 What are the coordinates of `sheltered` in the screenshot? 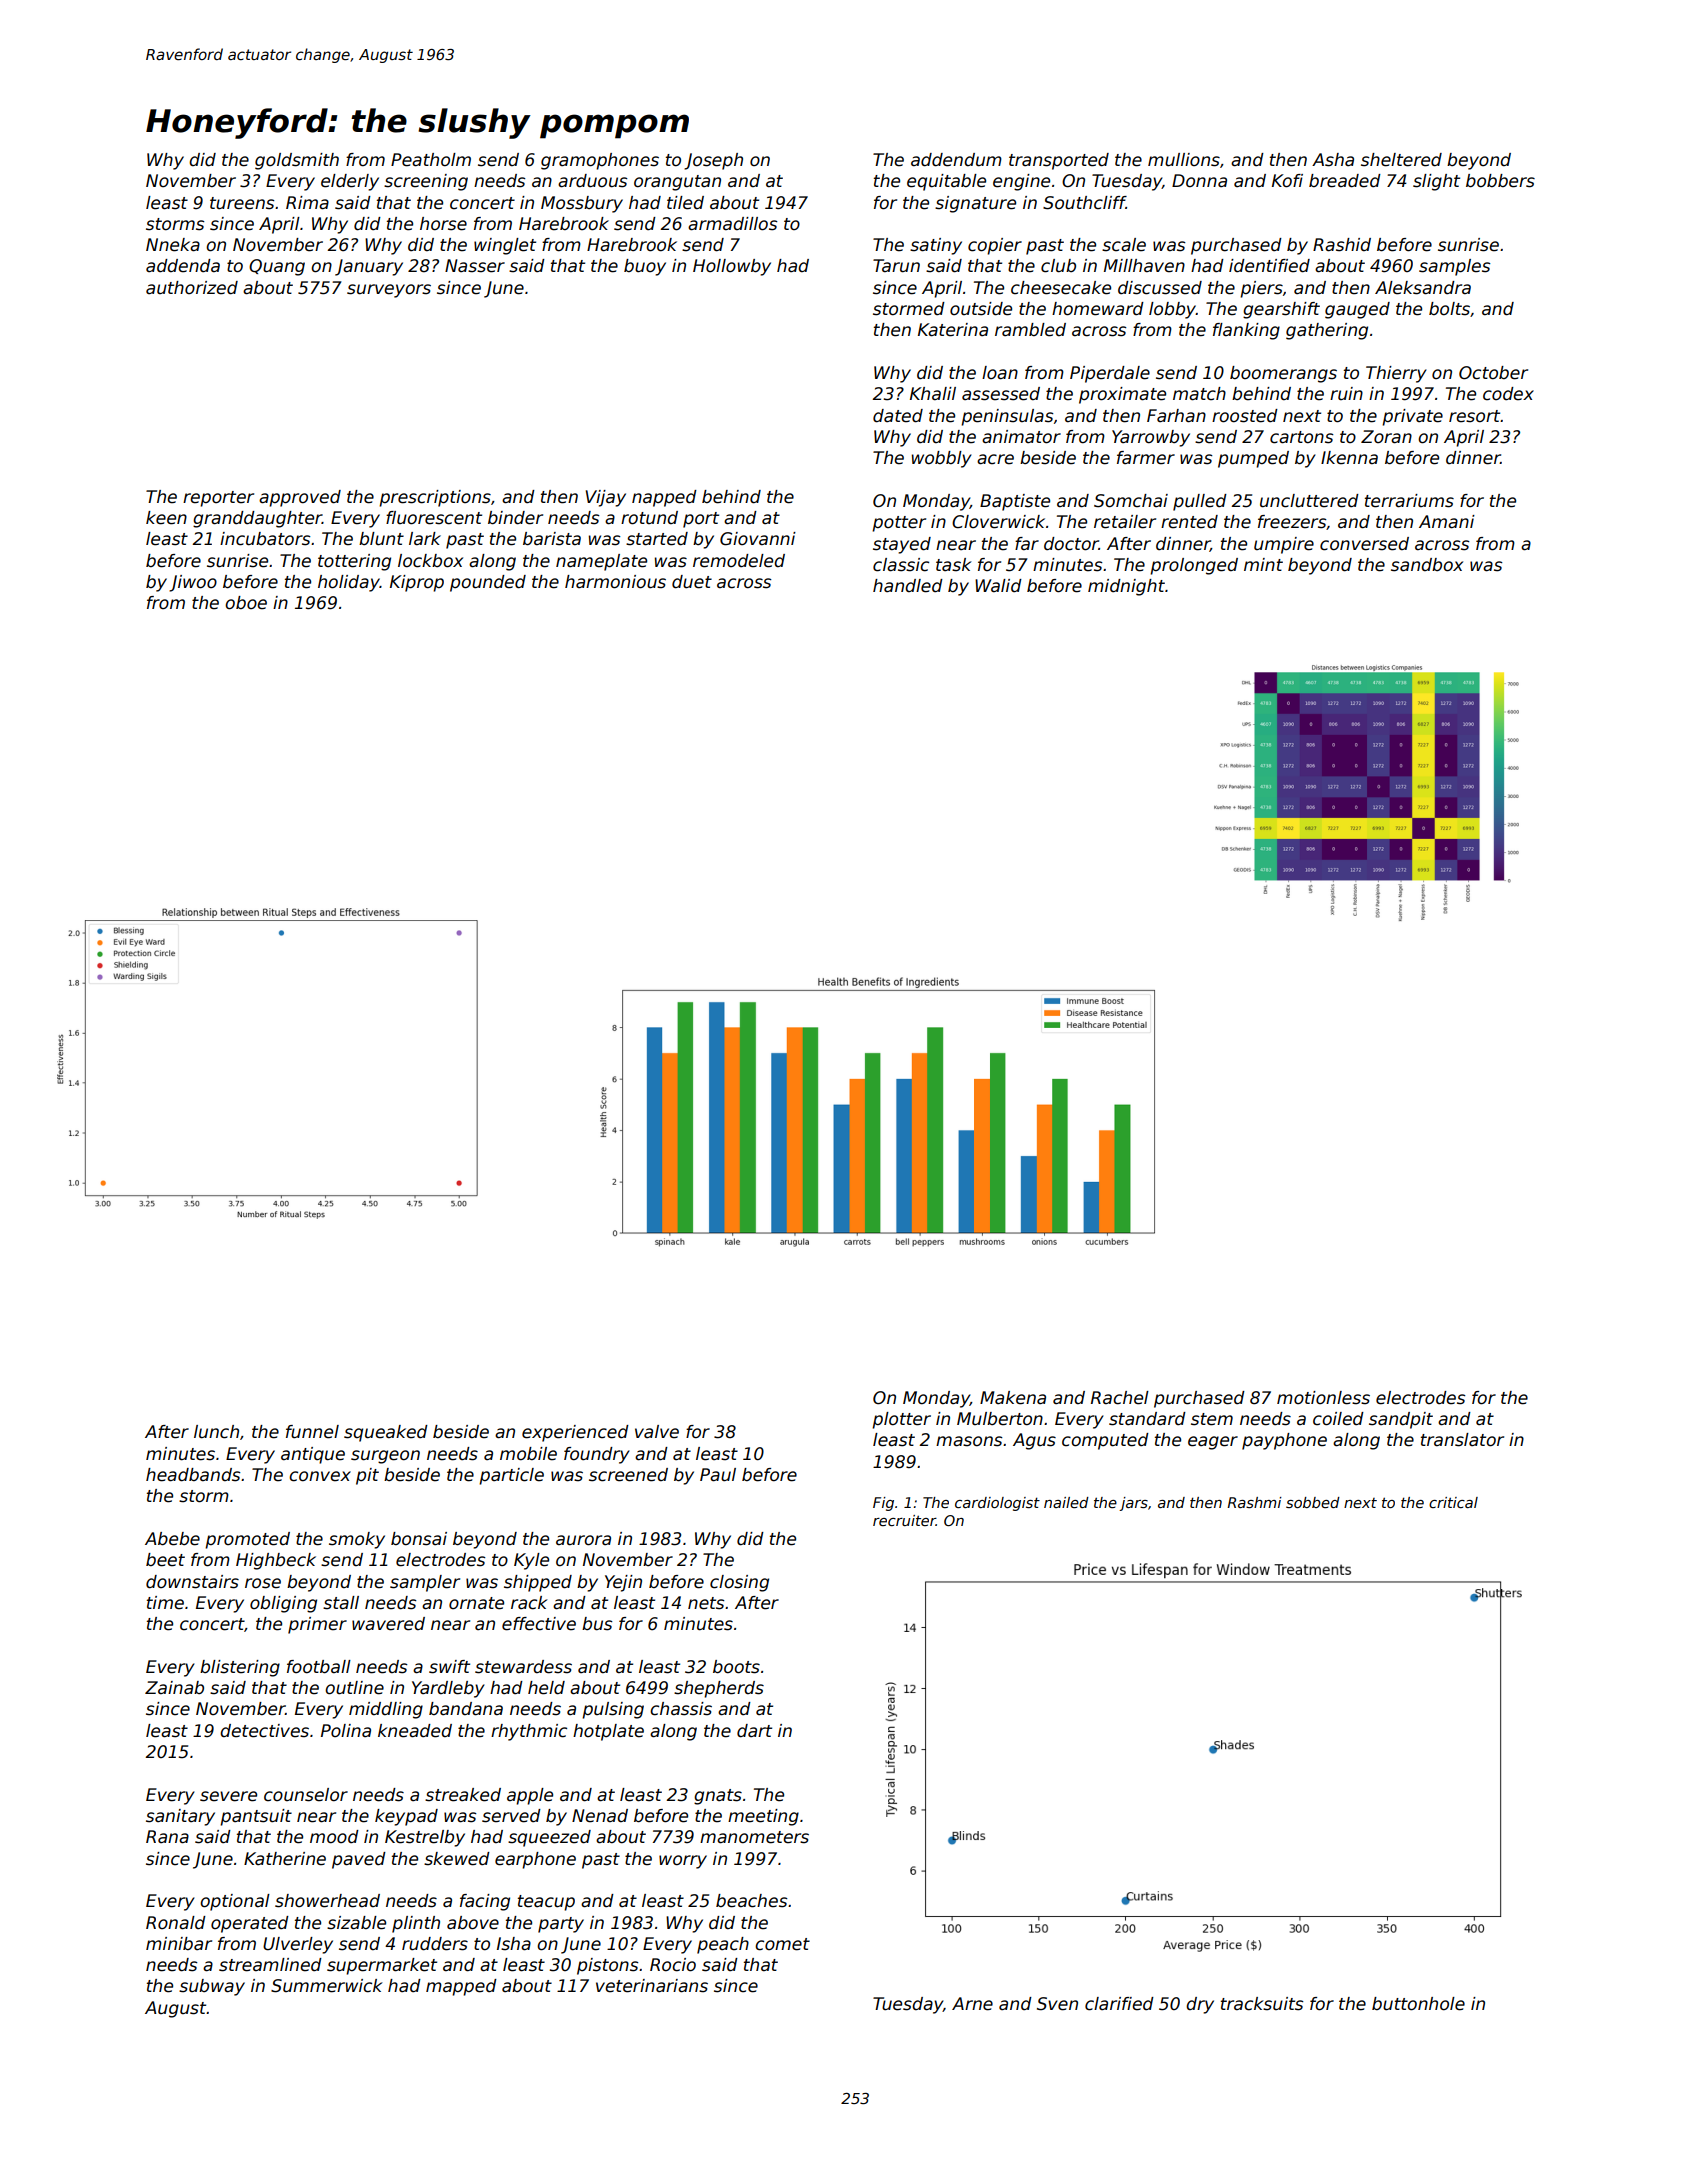 It's located at (1401, 160).
